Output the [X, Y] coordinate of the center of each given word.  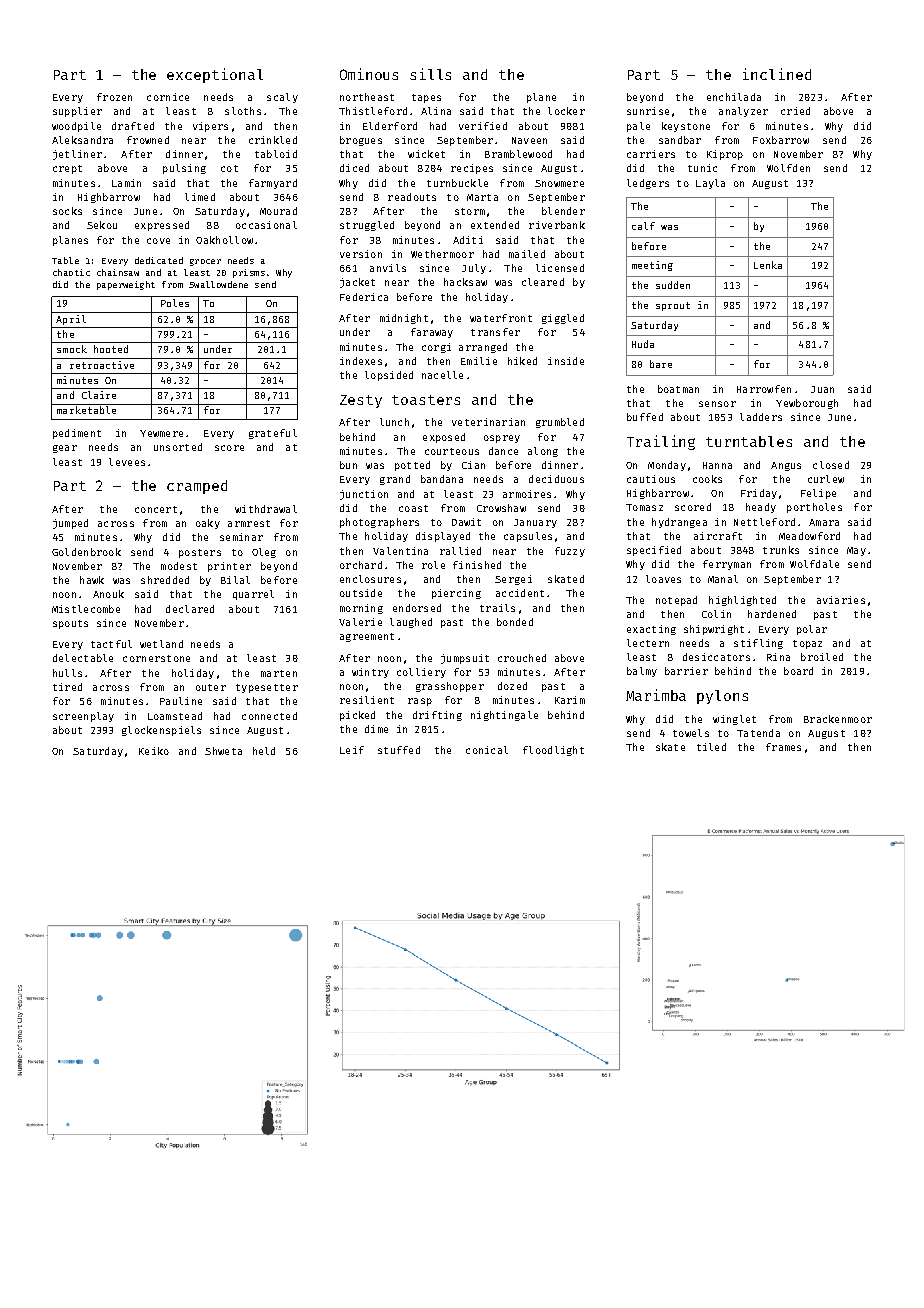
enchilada [734, 97]
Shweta [223, 751]
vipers [210, 127]
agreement [367, 637]
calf [643, 226]
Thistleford [373, 111]
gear [65, 449]
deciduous [556, 479]
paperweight [126, 285]
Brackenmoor [838, 719]
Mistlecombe [86, 609]
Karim [570, 700]
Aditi [468, 240]
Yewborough [807, 404]
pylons [722, 697]
